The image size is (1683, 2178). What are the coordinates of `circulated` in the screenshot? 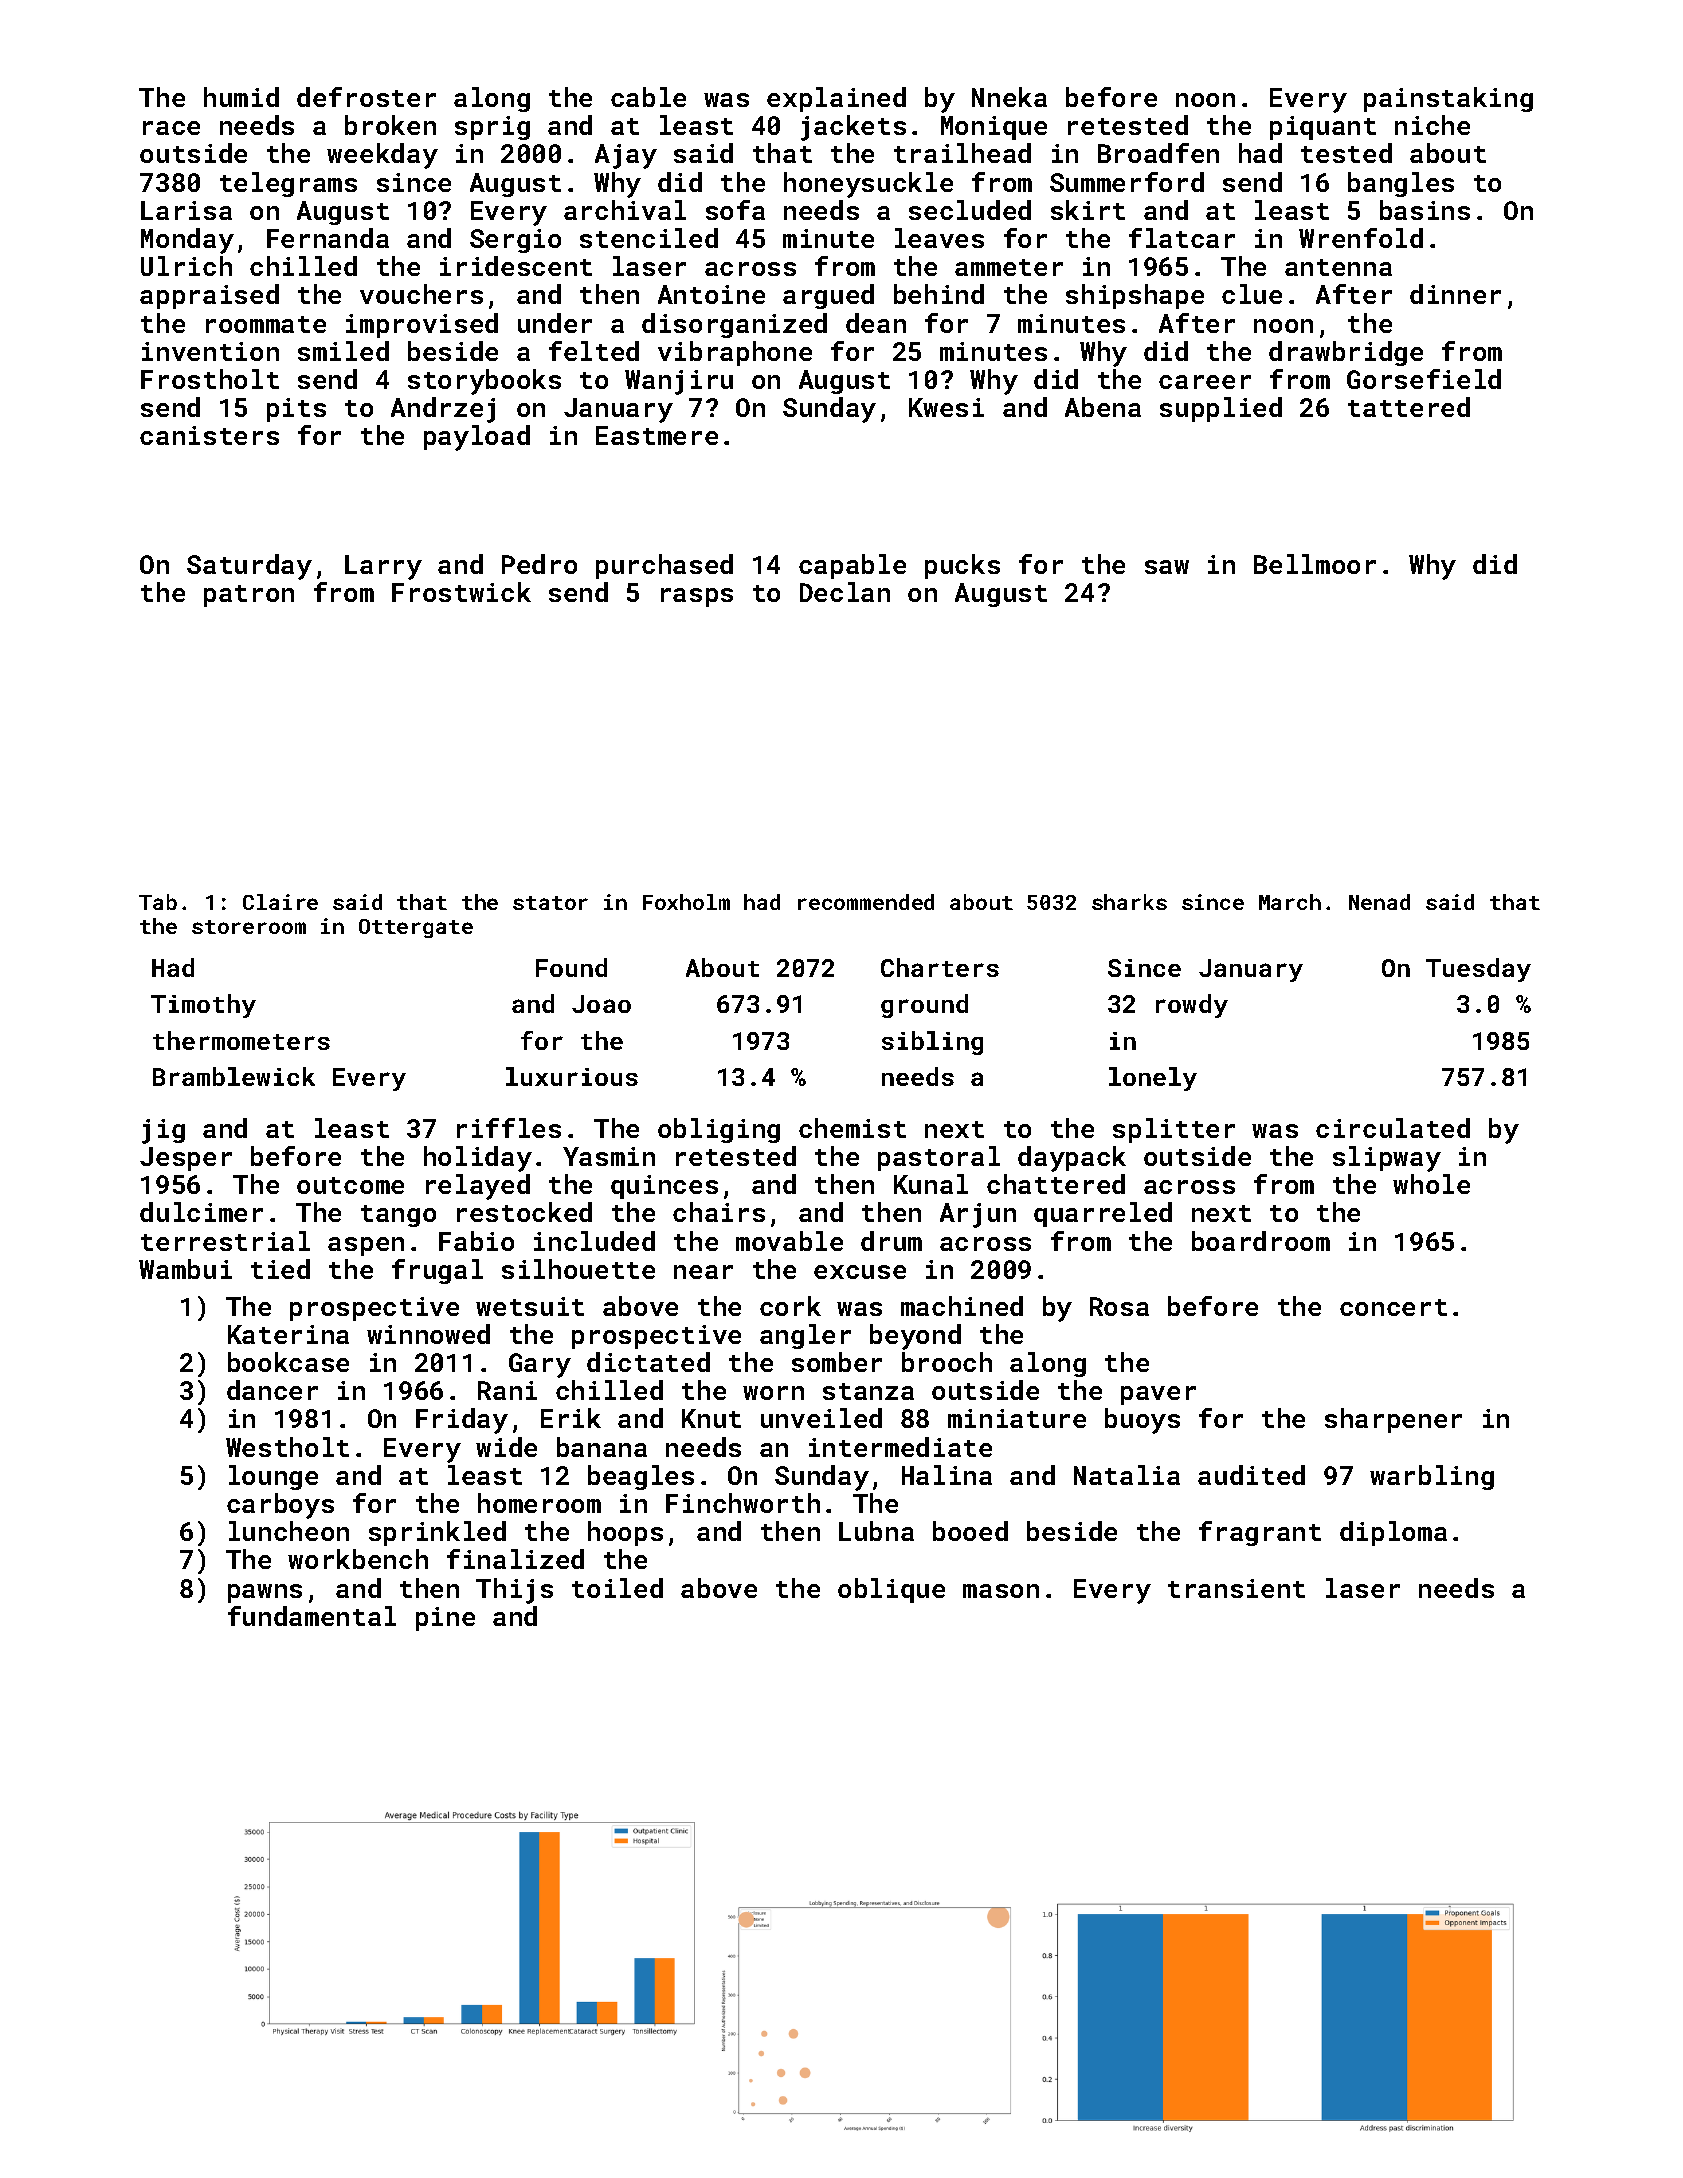 It's located at (1393, 1128).
